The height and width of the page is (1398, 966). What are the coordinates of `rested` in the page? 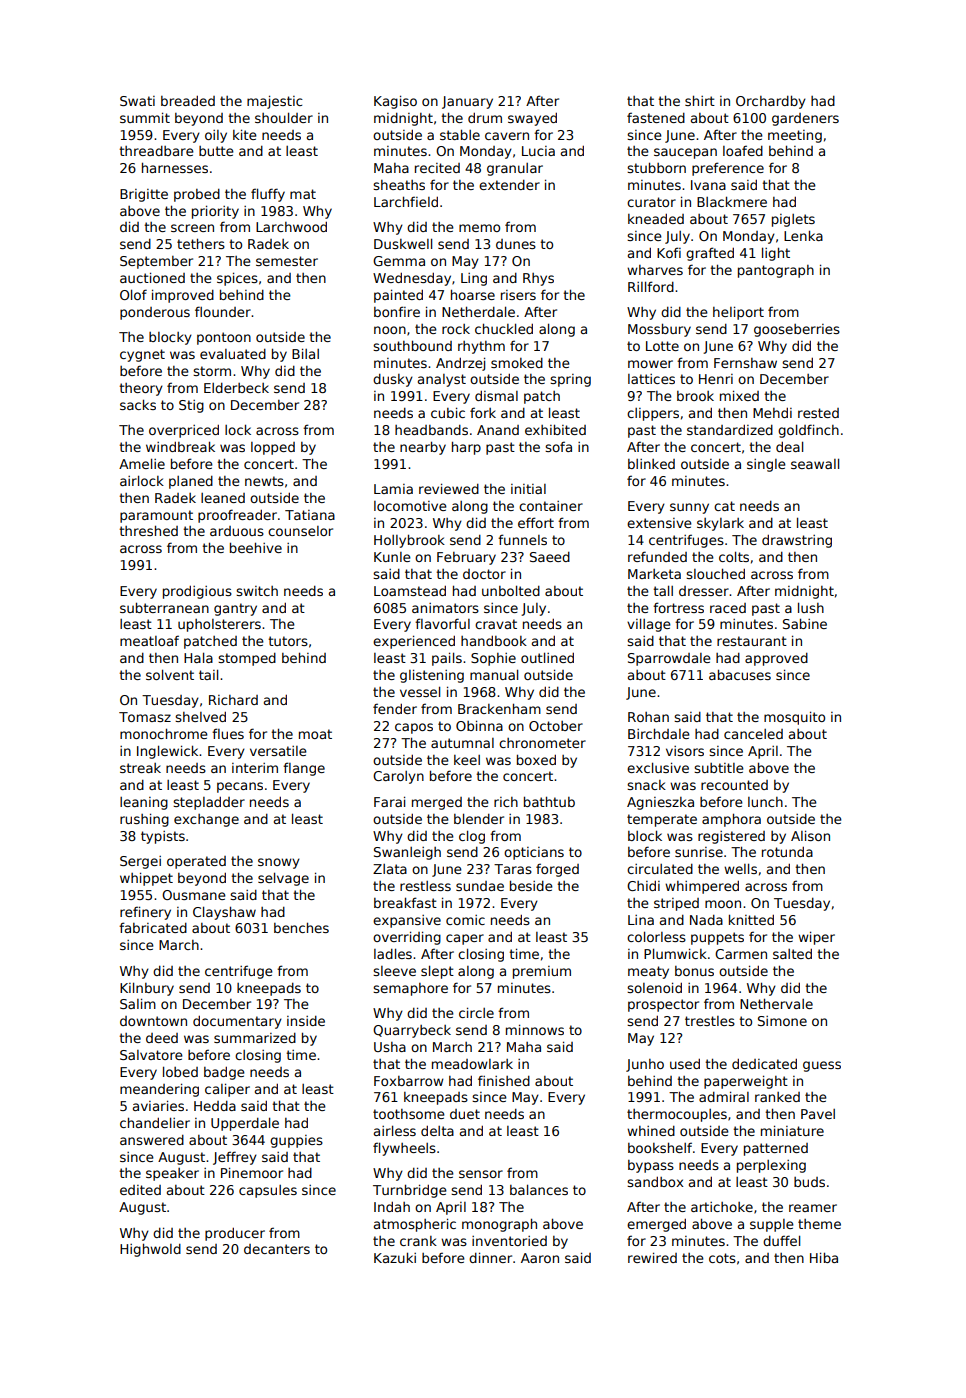 It's located at (818, 413).
